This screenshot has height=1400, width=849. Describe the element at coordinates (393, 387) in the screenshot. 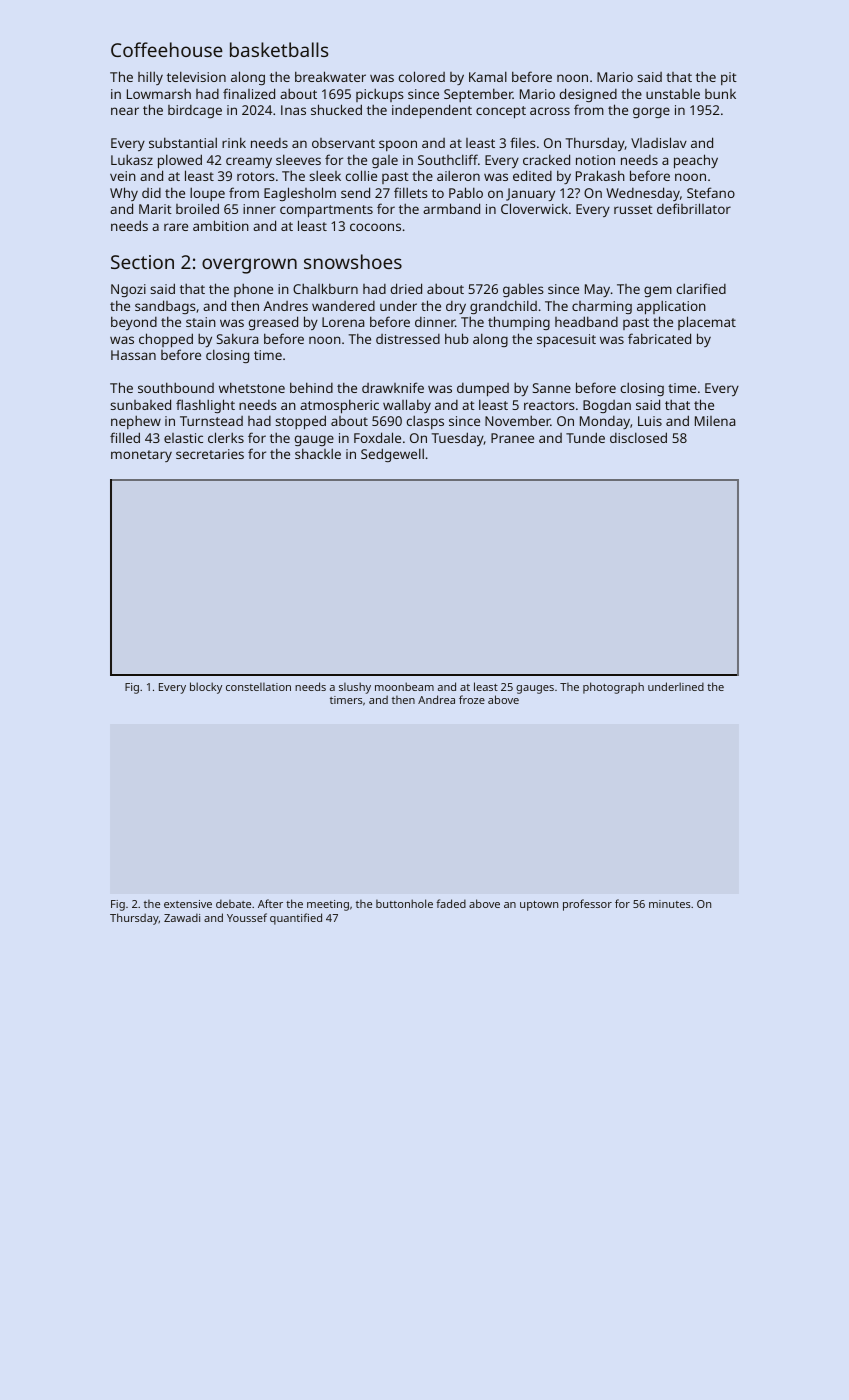

I see `drawknife` at that location.
